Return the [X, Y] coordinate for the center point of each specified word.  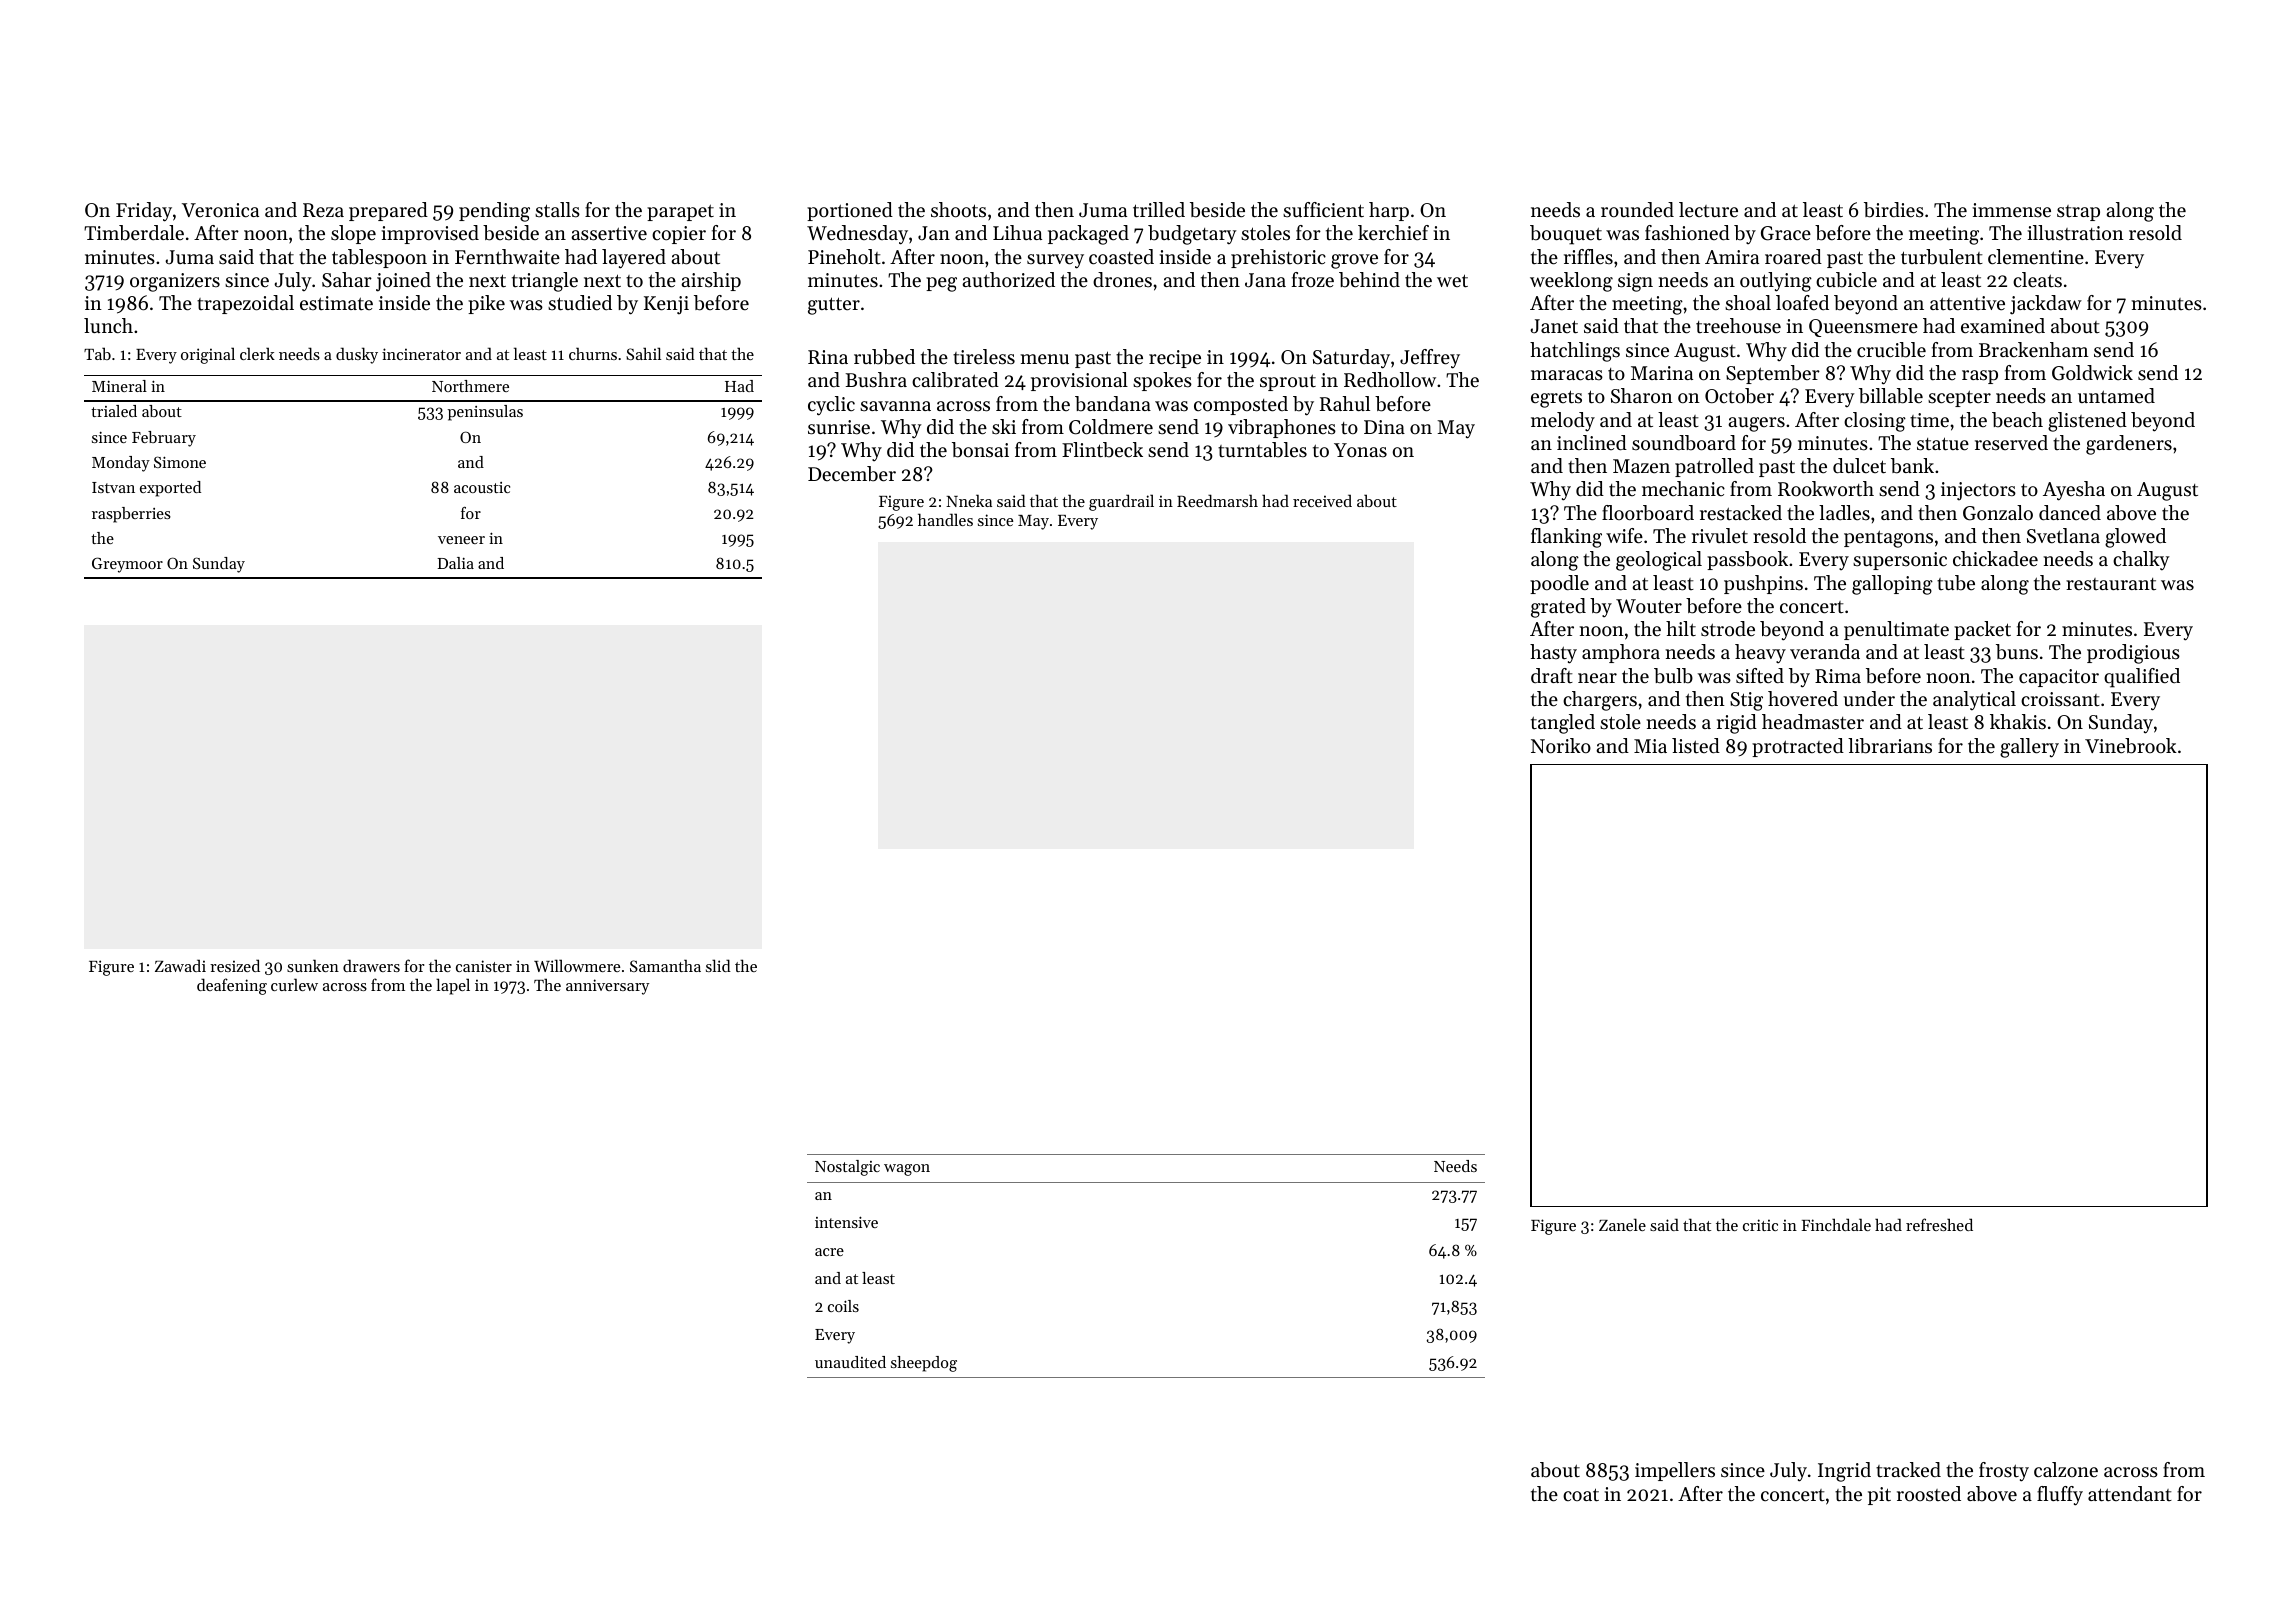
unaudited [850, 1362]
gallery [2029, 748]
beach [2017, 420]
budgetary [1192, 235]
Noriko [1561, 745]
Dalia [455, 563]
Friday [144, 212]
